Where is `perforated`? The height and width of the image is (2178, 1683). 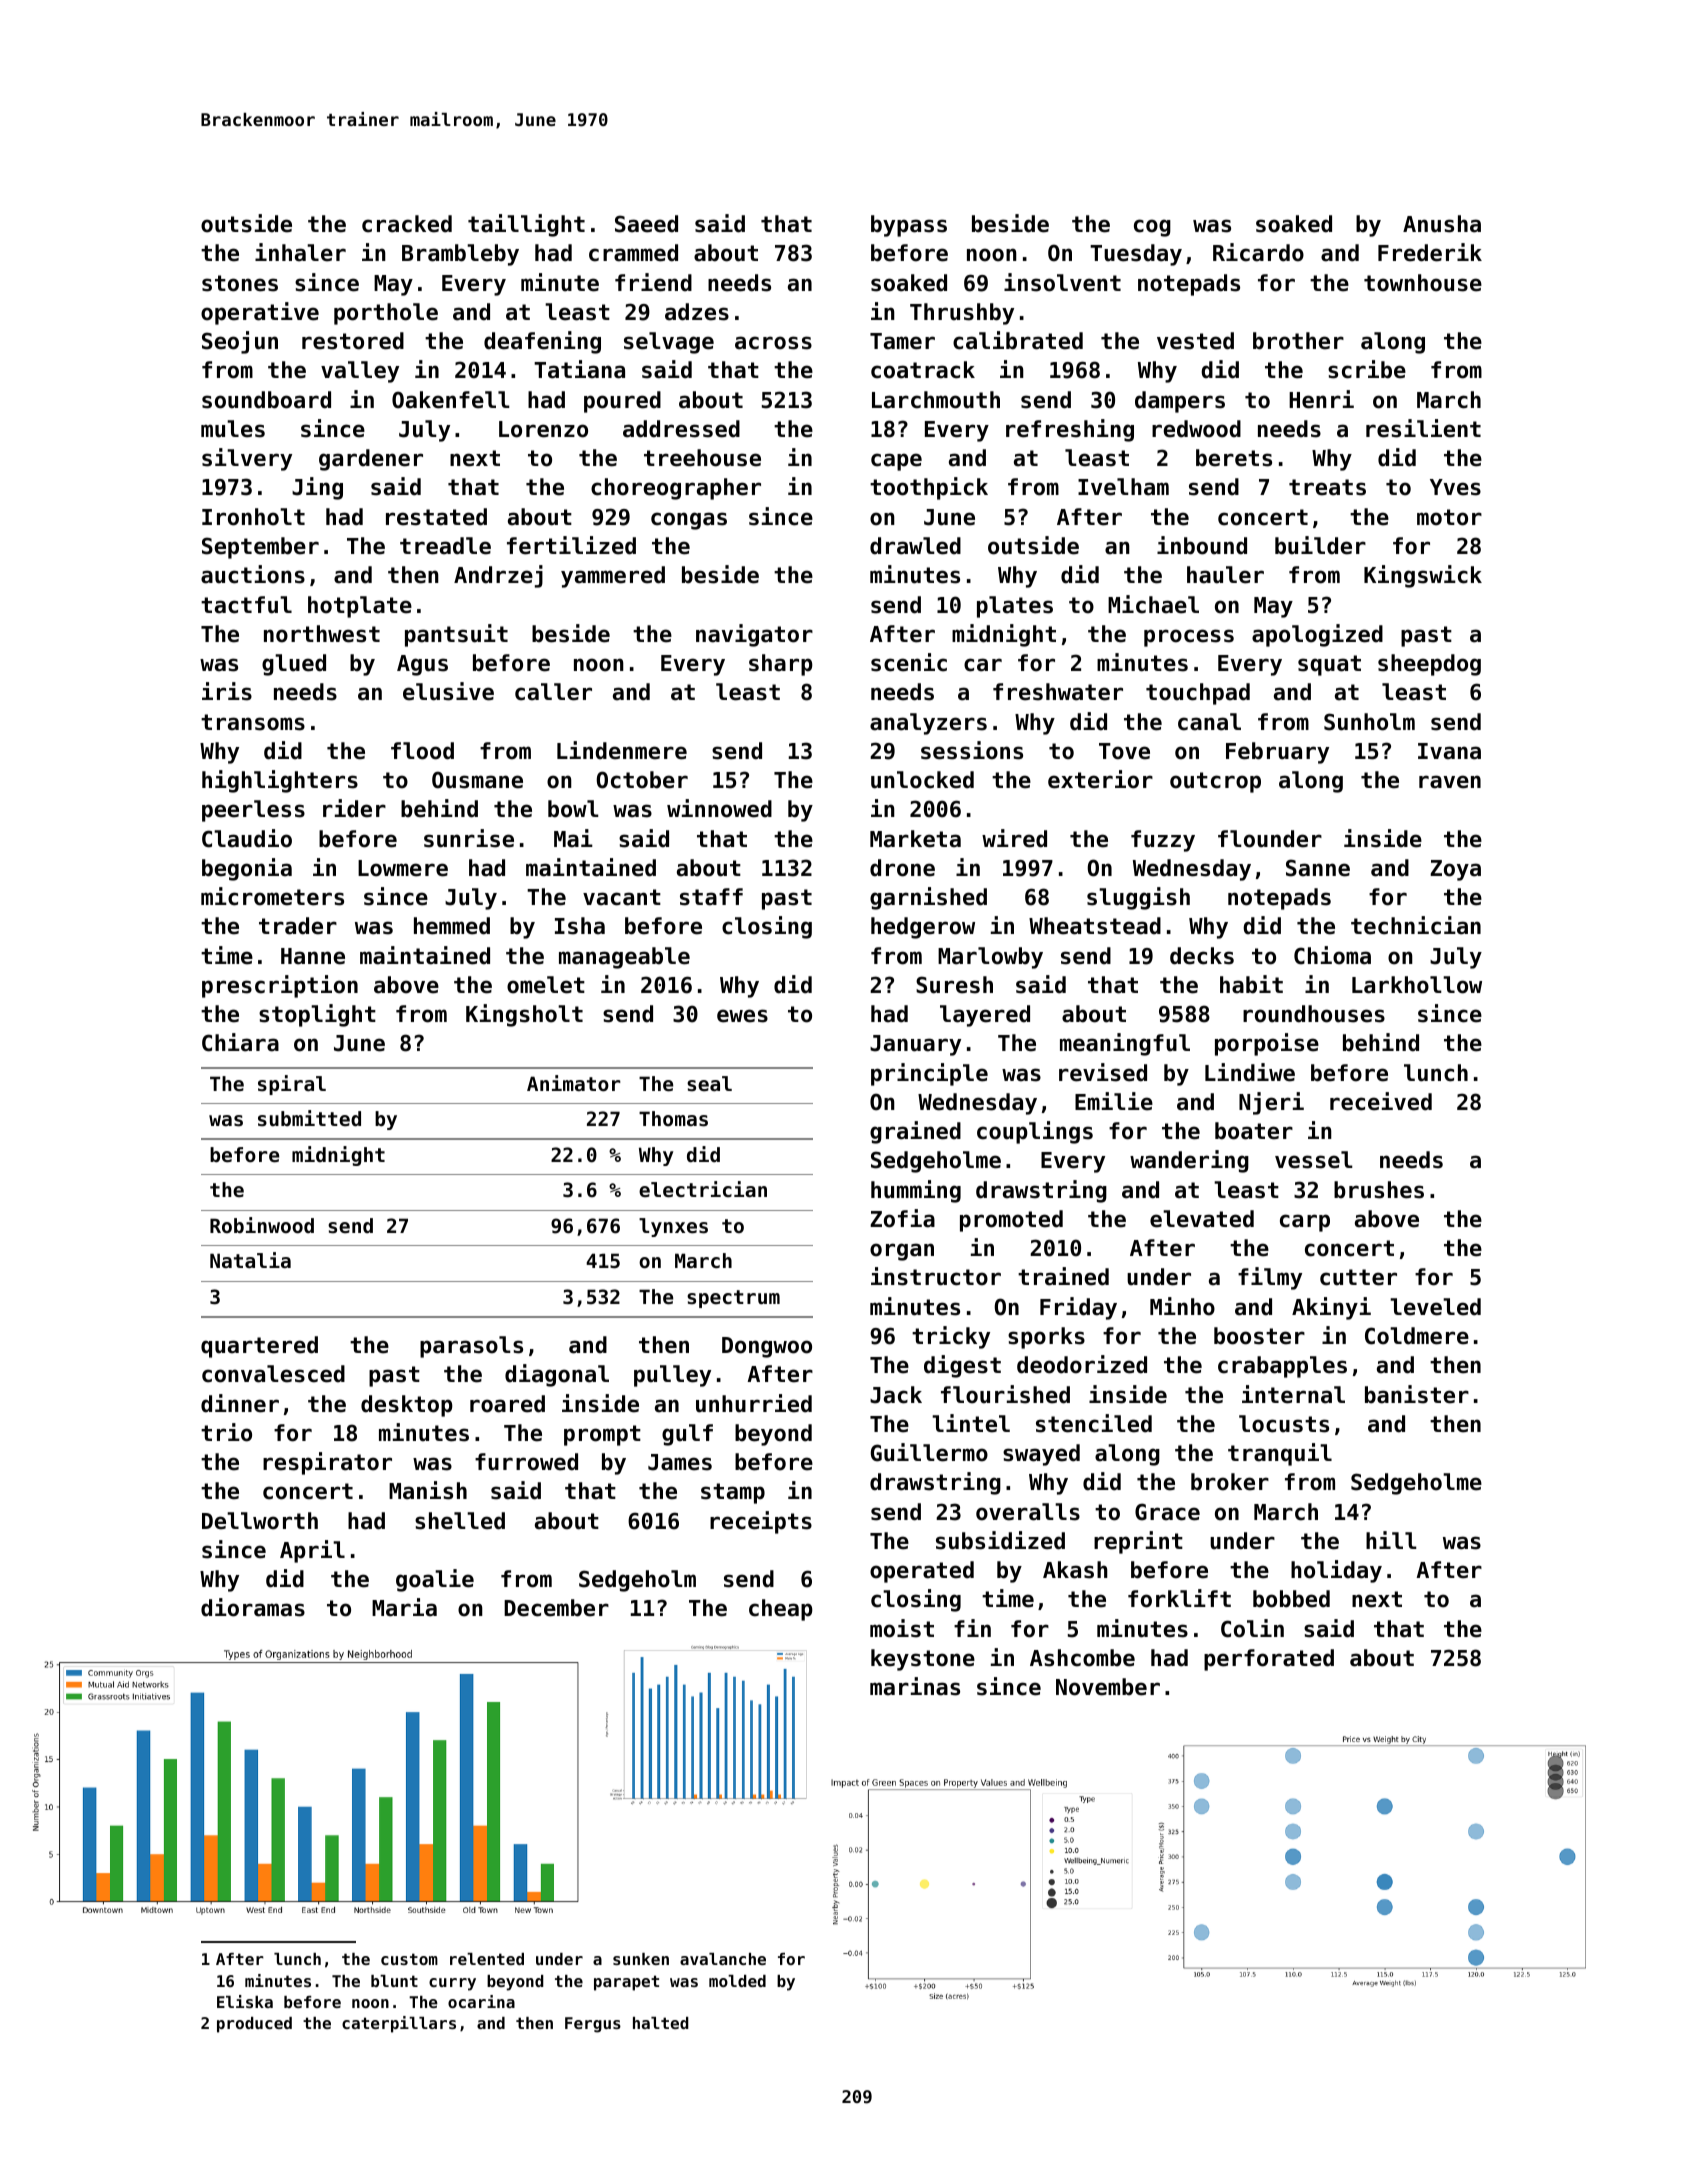 perforated is located at coordinates (1269, 1660).
